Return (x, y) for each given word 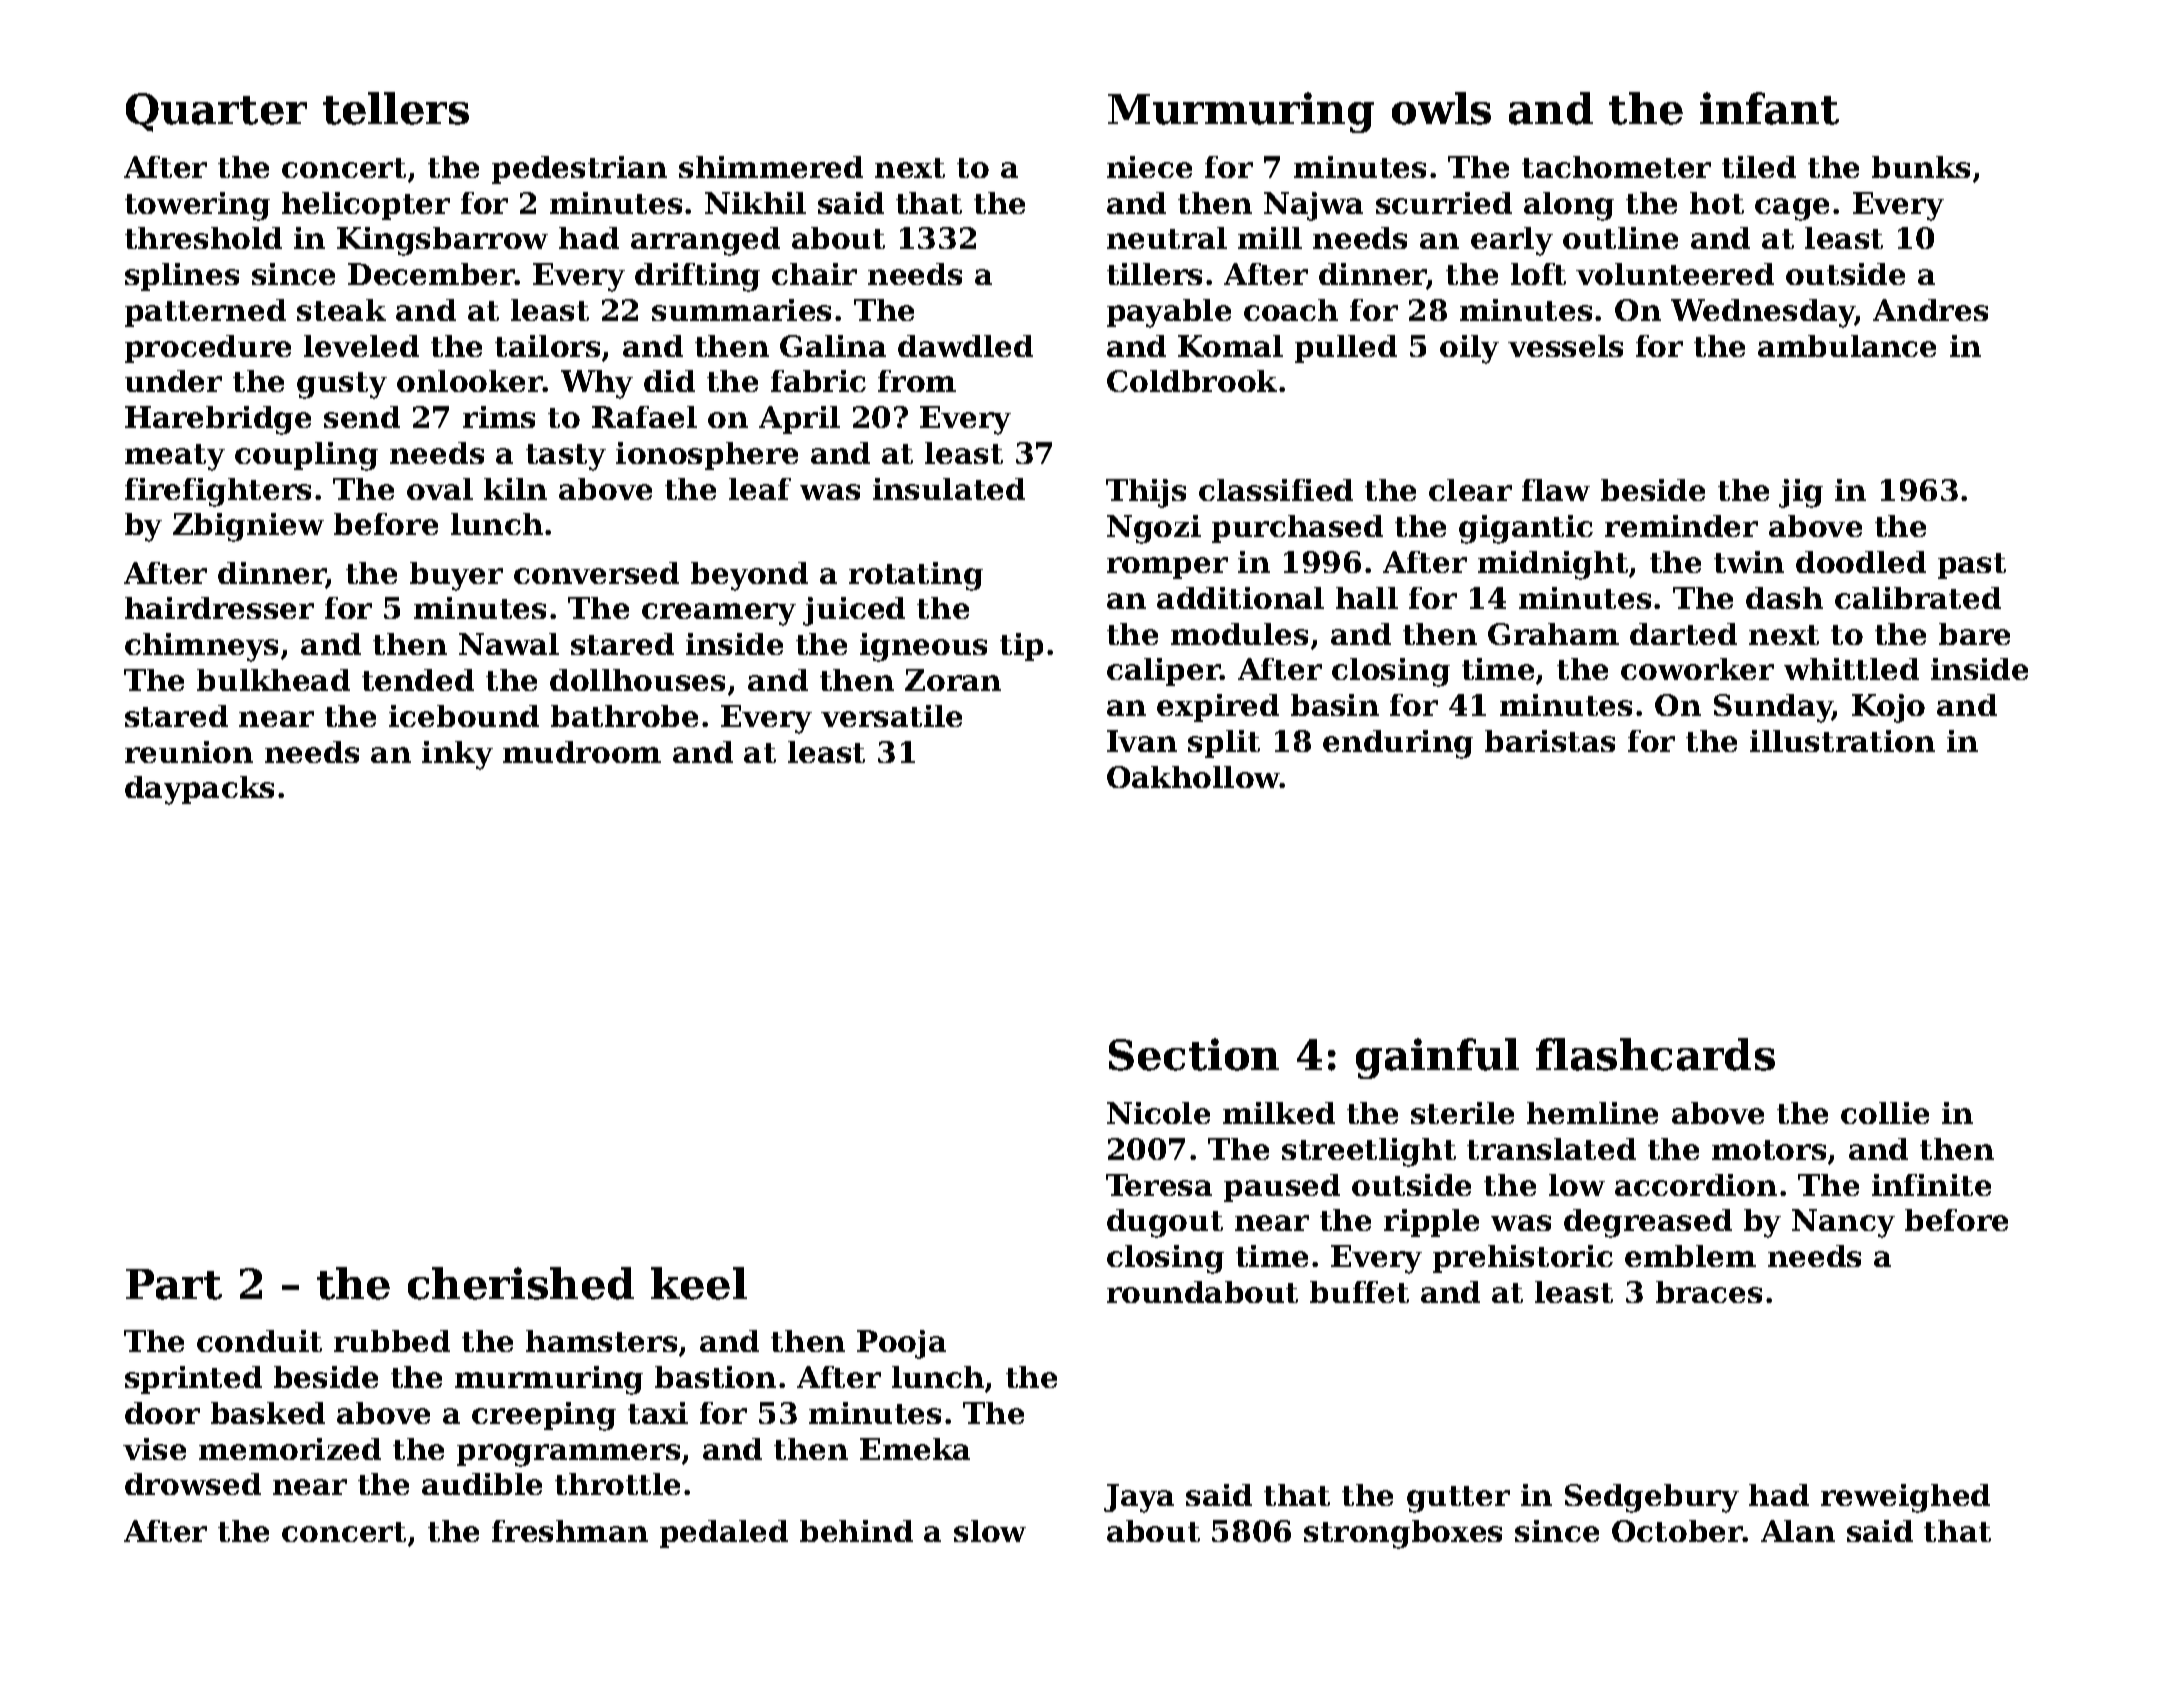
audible (482, 1484)
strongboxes (1403, 1534)
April (799, 420)
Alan (1798, 1531)
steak (341, 310)
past (1972, 566)
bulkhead (273, 680)
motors (1769, 1150)
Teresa (1159, 1185)
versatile (891, 716)
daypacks (199, 790)
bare (1974, 634)
